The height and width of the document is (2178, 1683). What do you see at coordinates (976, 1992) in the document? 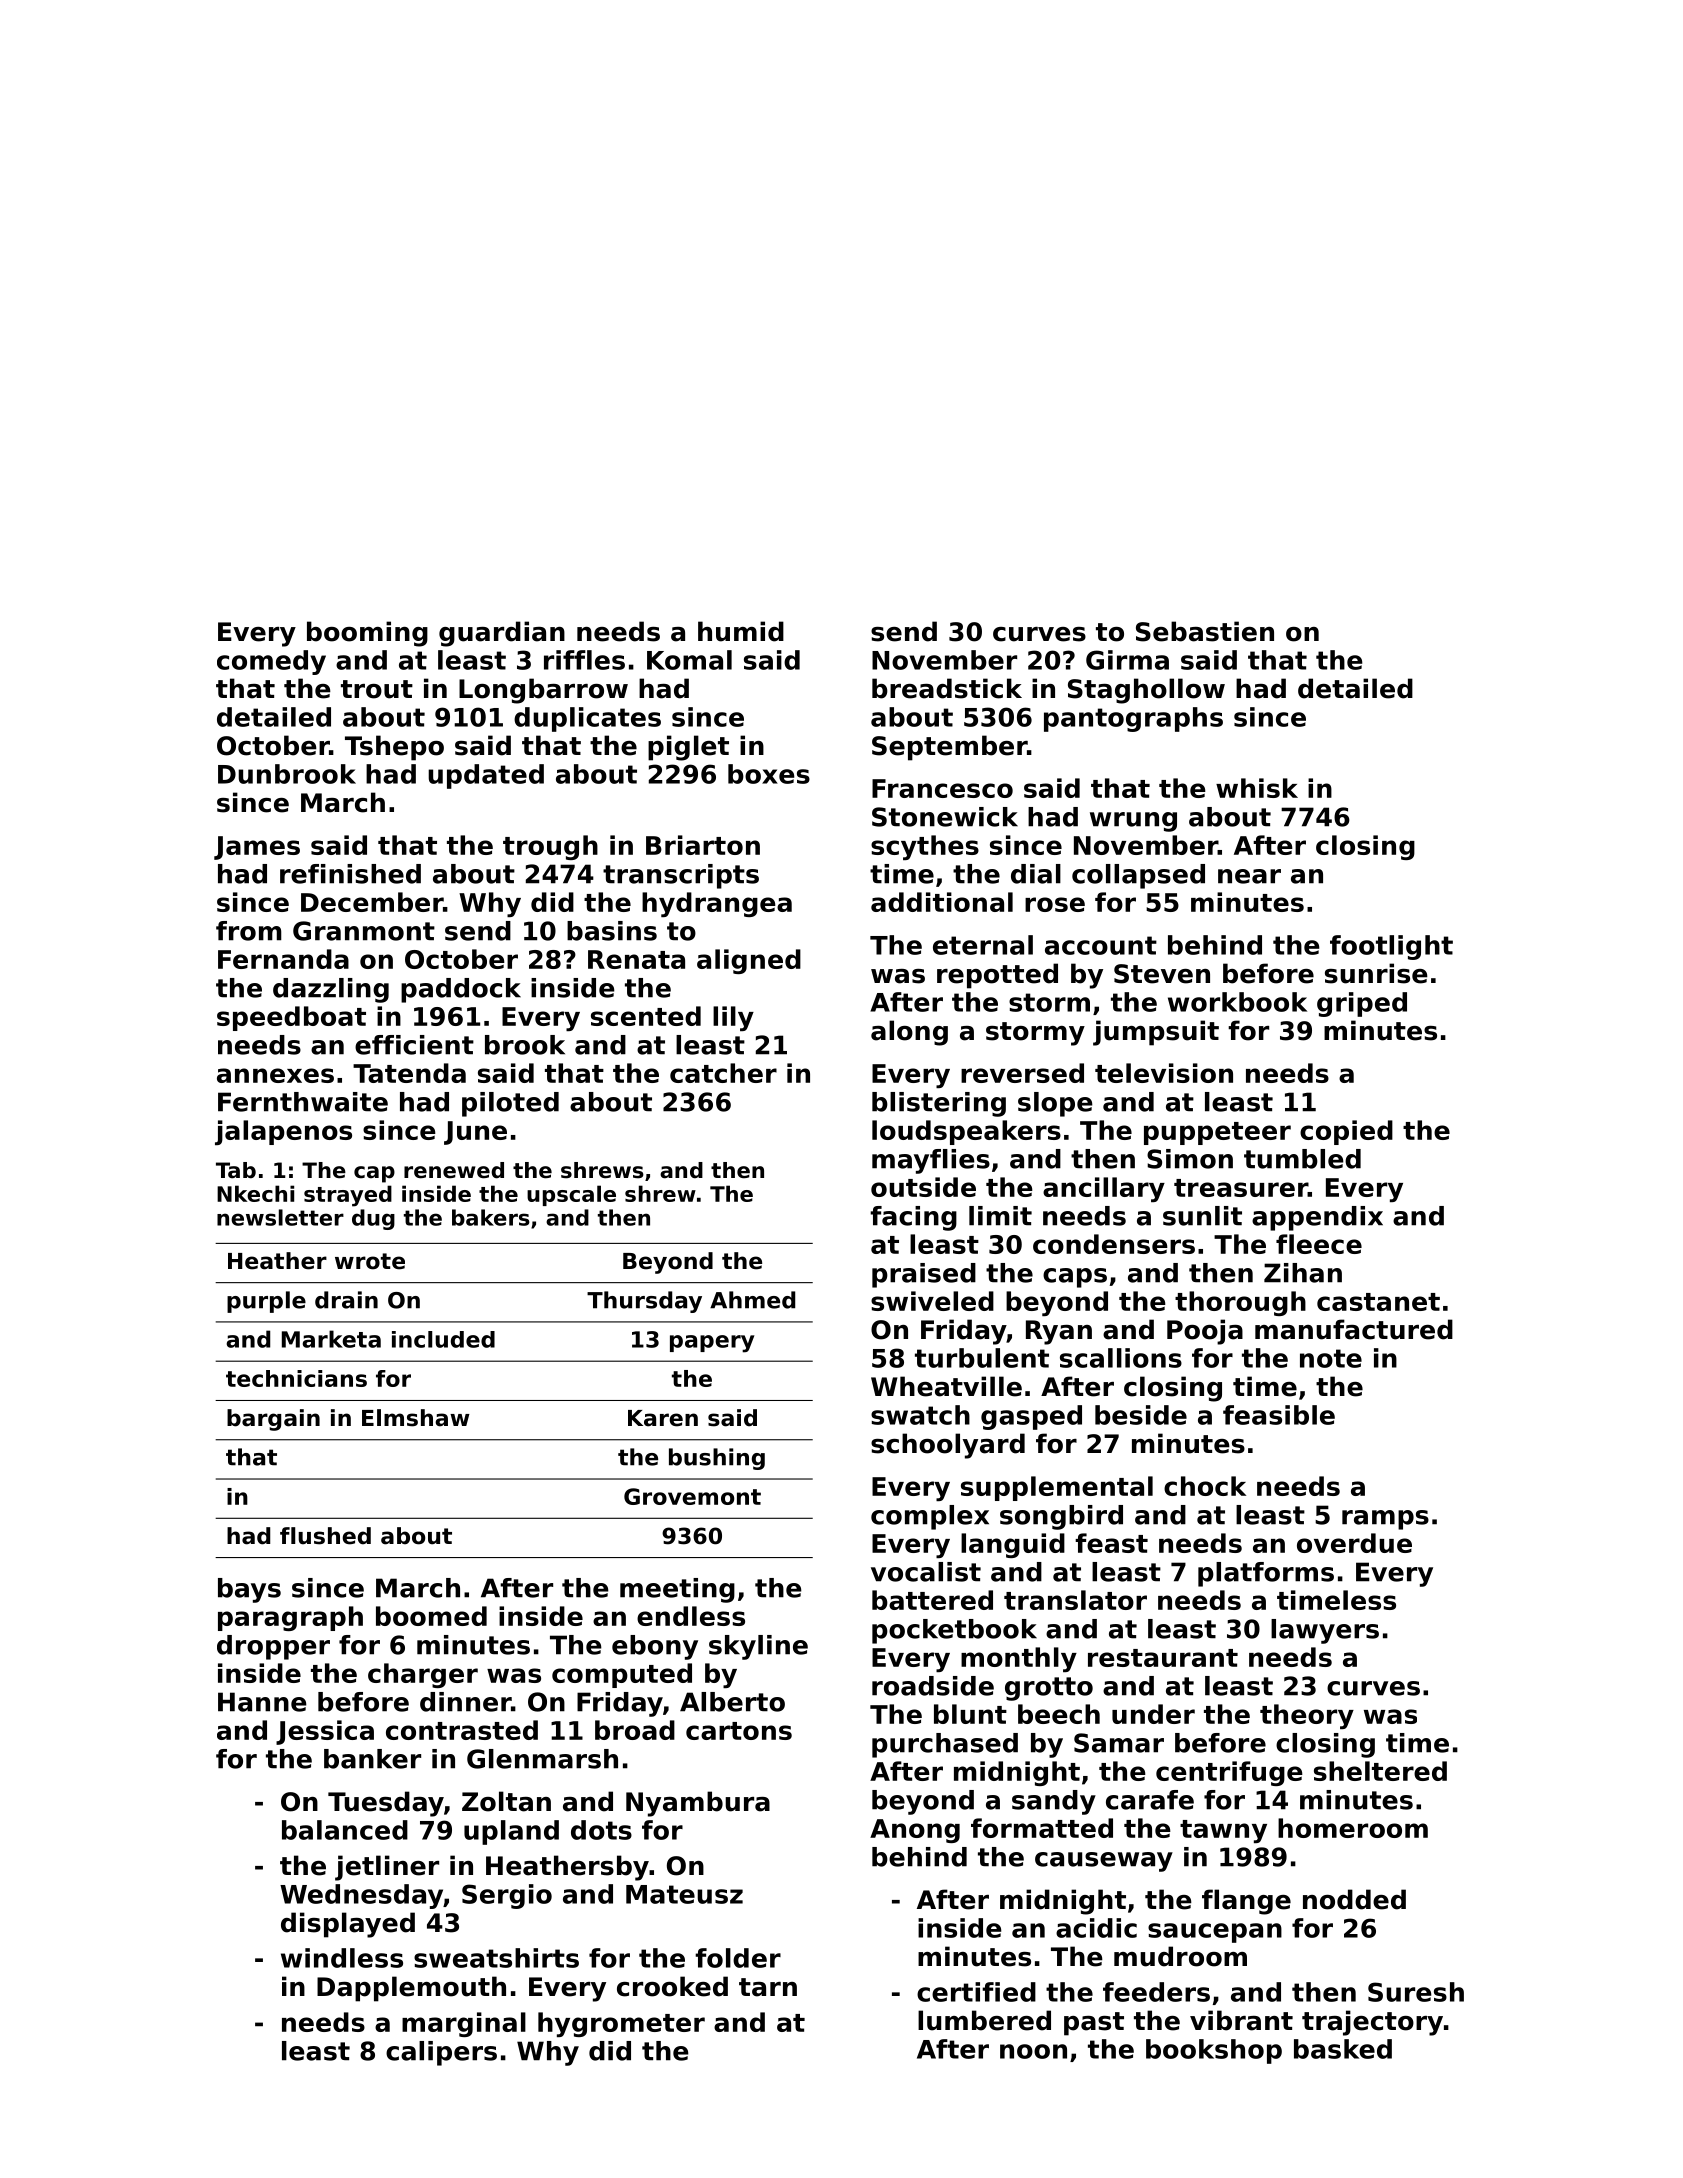
I see `certified` at bounding box center [976, 1992].
